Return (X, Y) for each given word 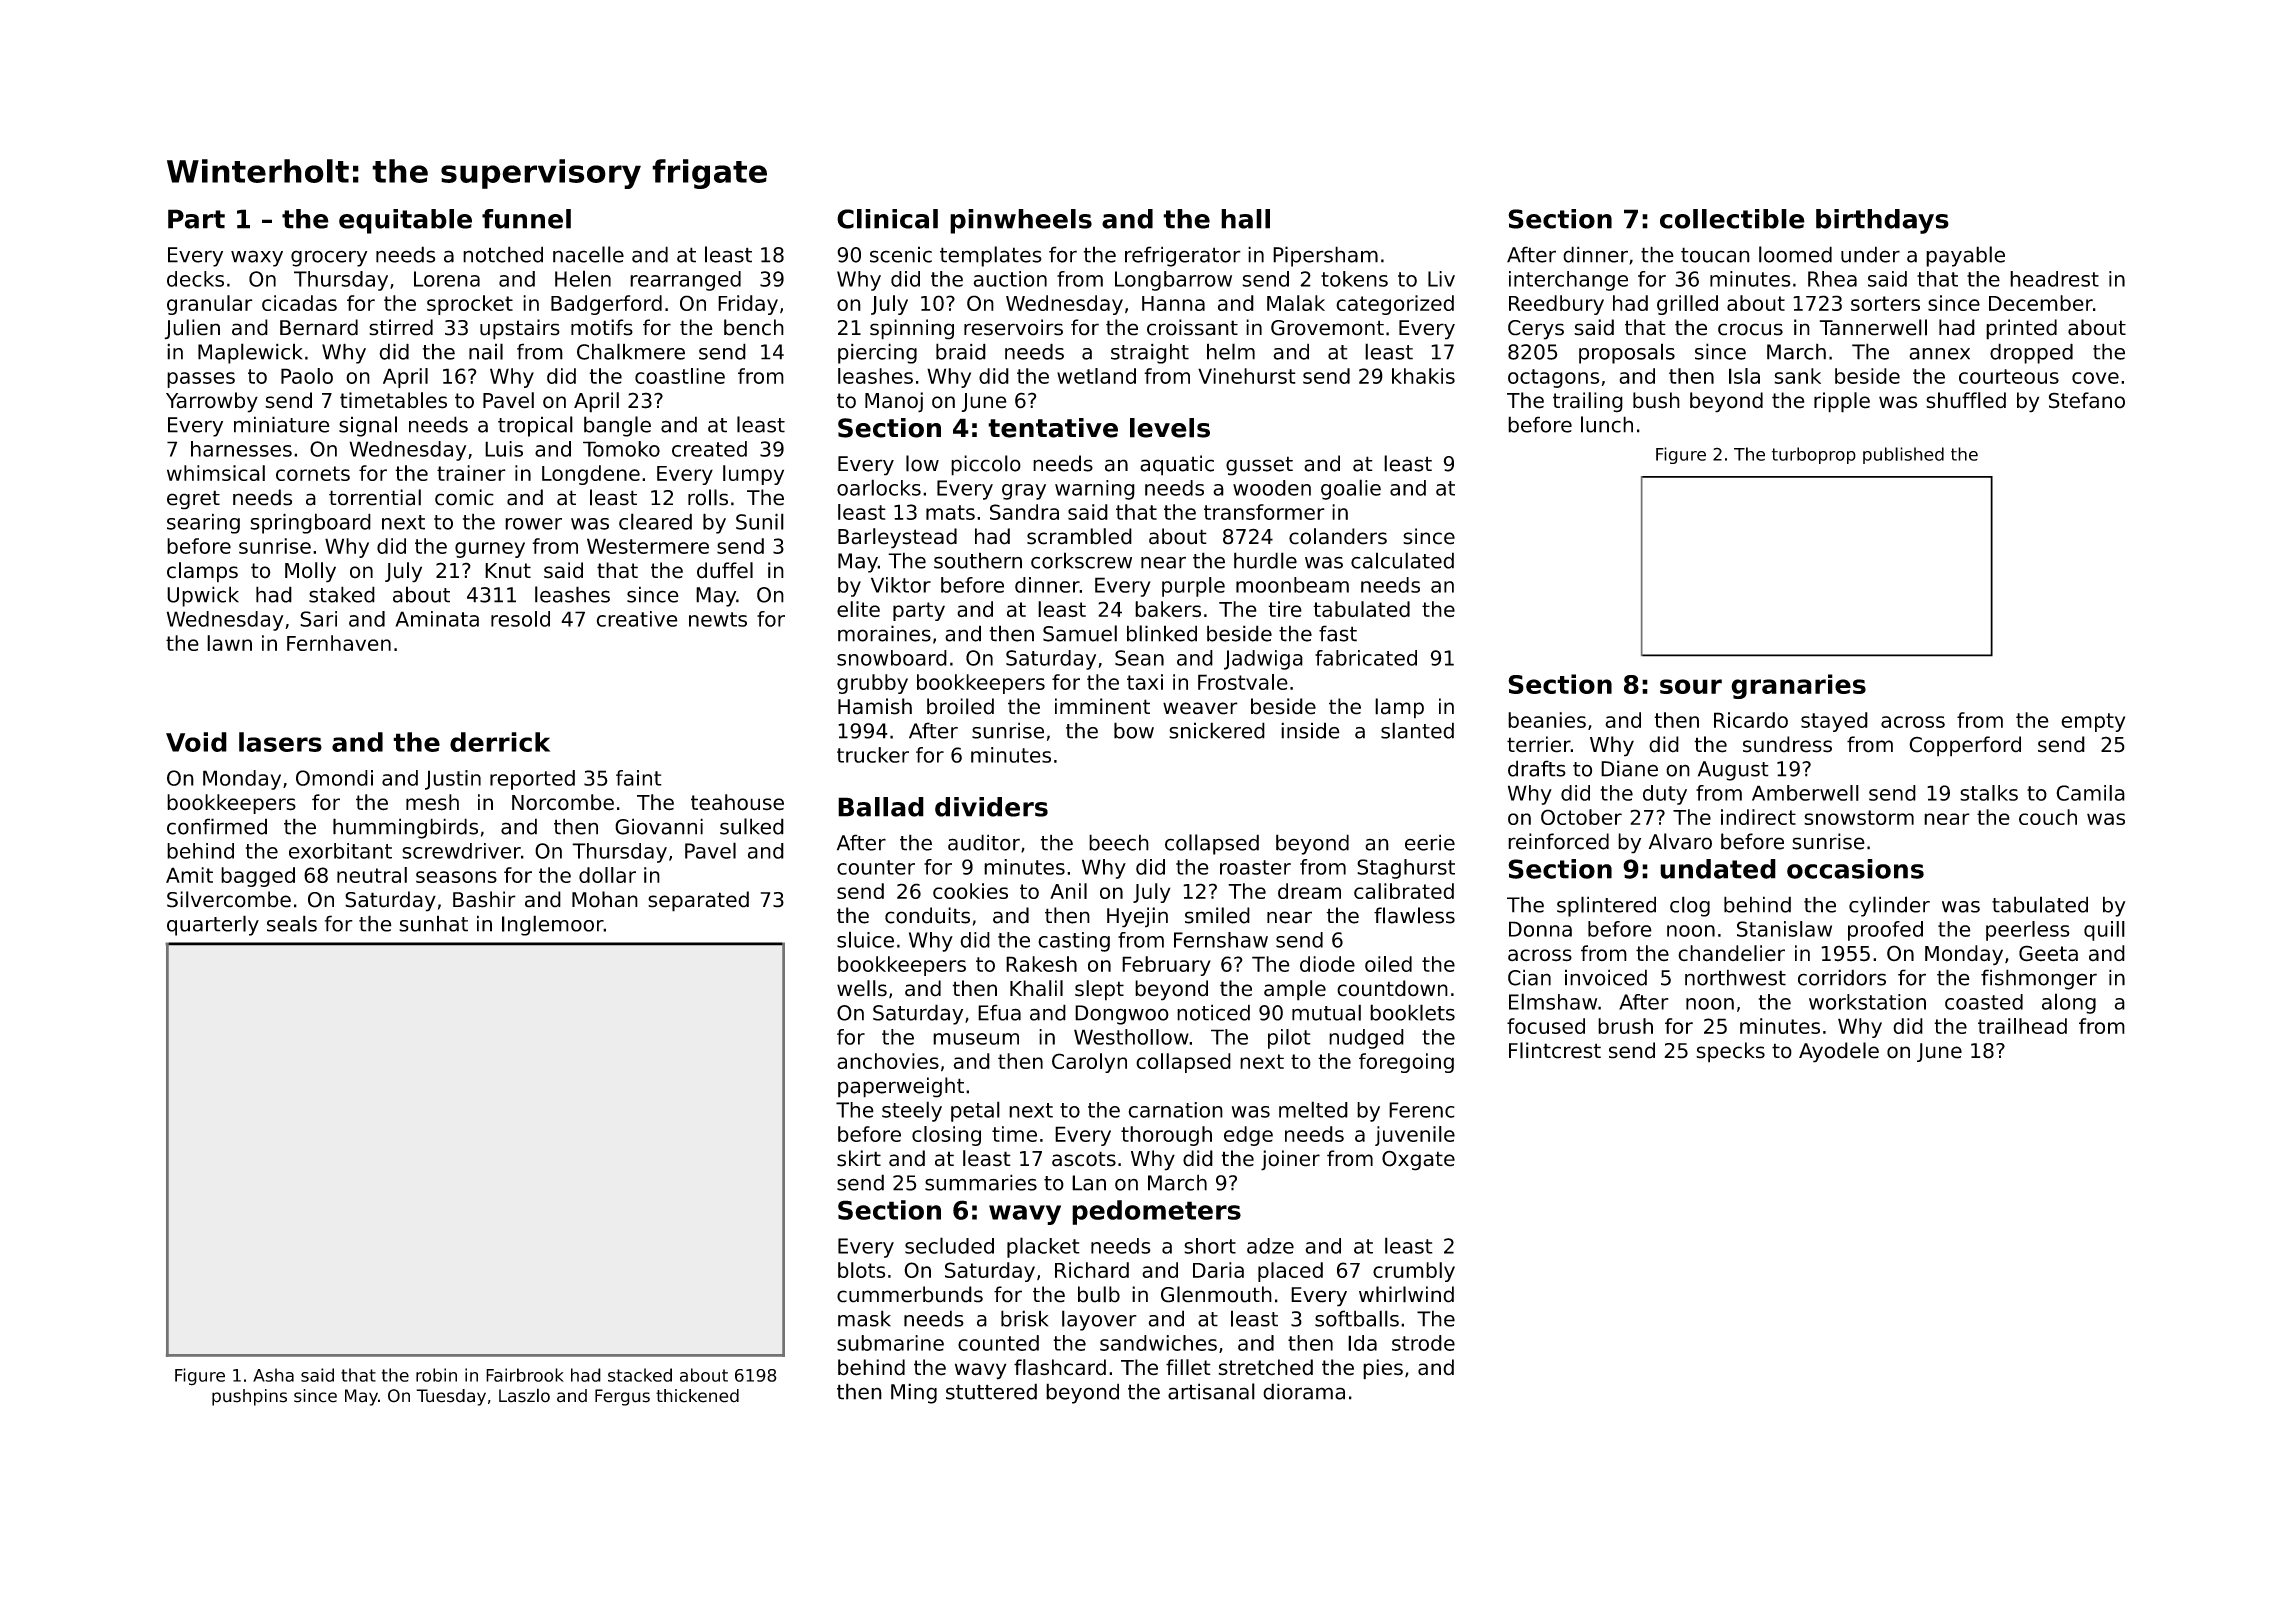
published (1903, 455)
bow (1134, 730)
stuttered (991, 1391)
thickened (697, 1396)
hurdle (1265, 560)
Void (196, 742)
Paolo (307, 376)
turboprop (1814, 455)
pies (1383, 1369)
